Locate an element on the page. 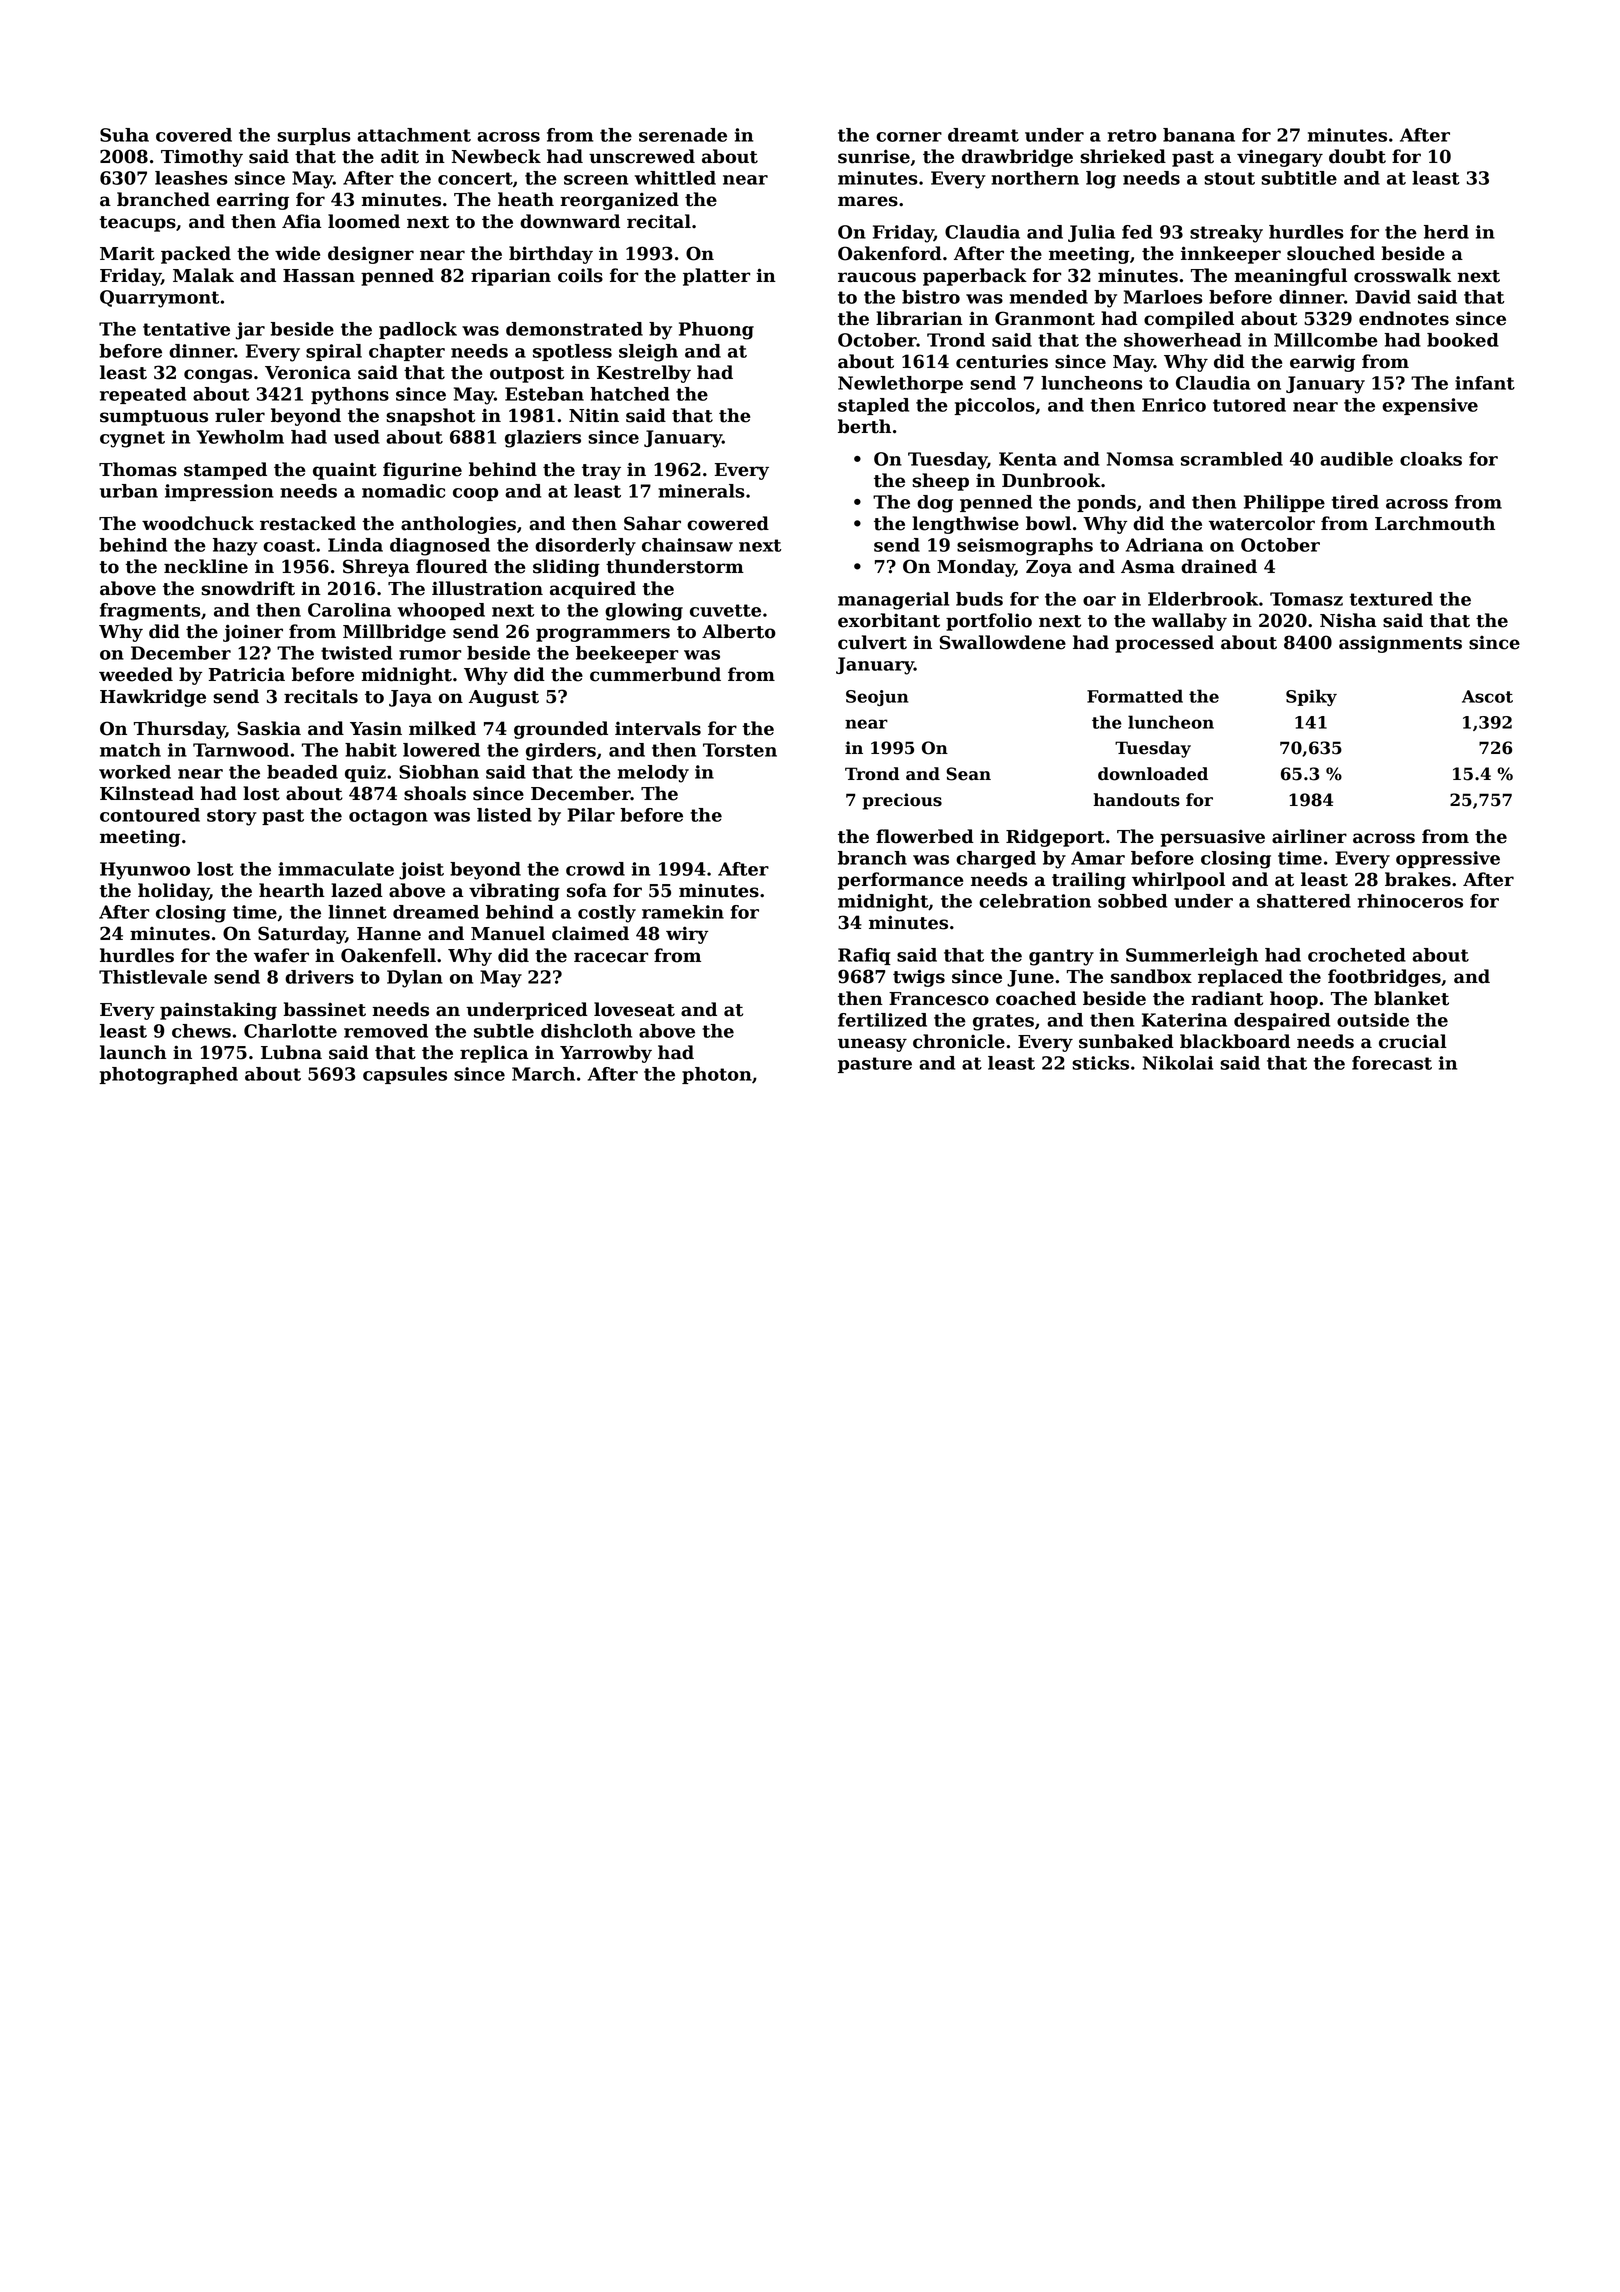  streaky is located at coordinates (1226, 234).
